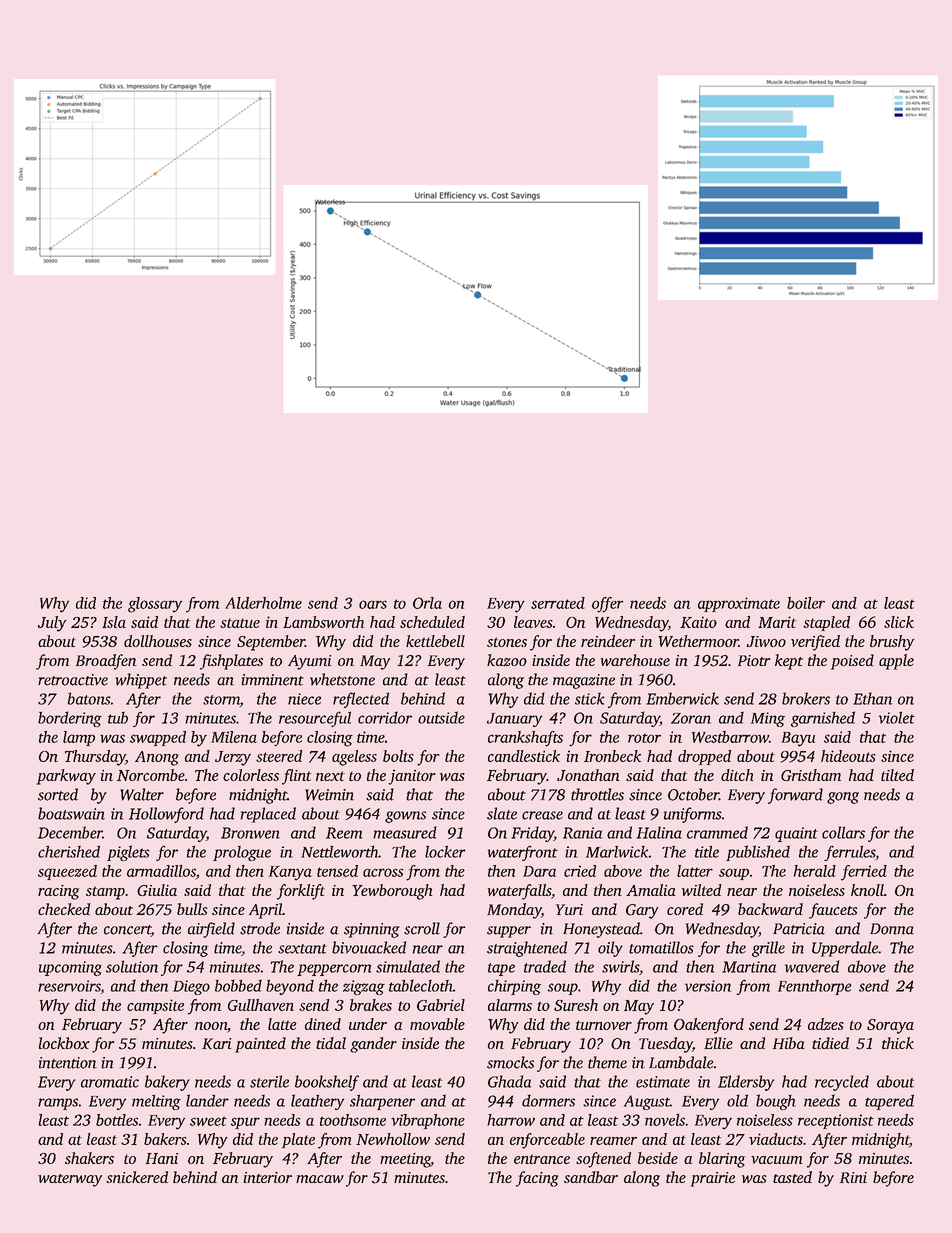  What do you see at coordinates (514, 987) in the page?
I see `chirping` at bounding box center [514, 987].
